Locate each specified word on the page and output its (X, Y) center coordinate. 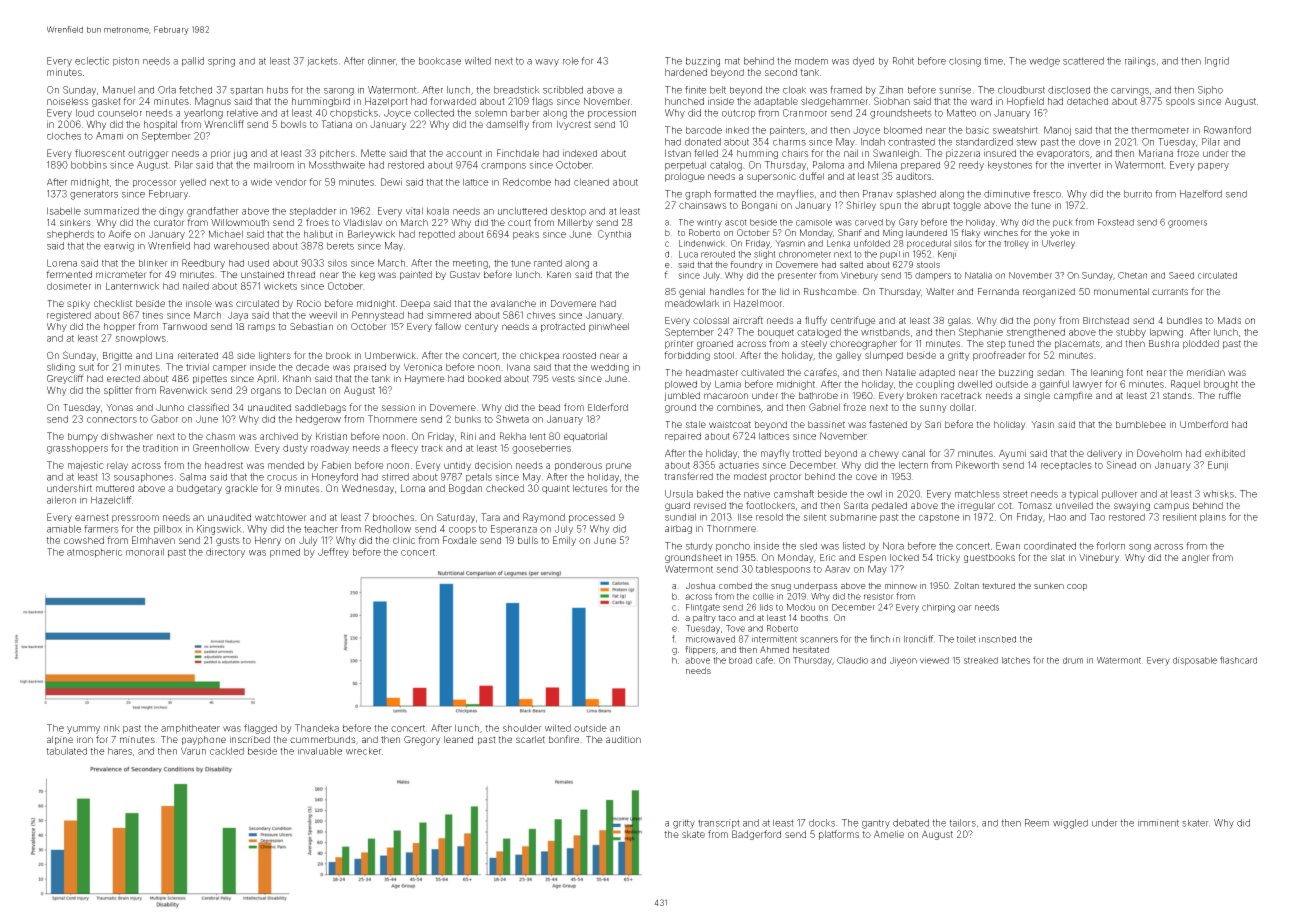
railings (1140, 62)
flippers (700, 650)
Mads (1229, 320)
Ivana (518, 367)
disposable (1195, 661)
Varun (193, 751)
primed (285, 553)
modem (811, 61)
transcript (719, 824)
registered (69, 316)
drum (1073, 660)
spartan (246, 90)
